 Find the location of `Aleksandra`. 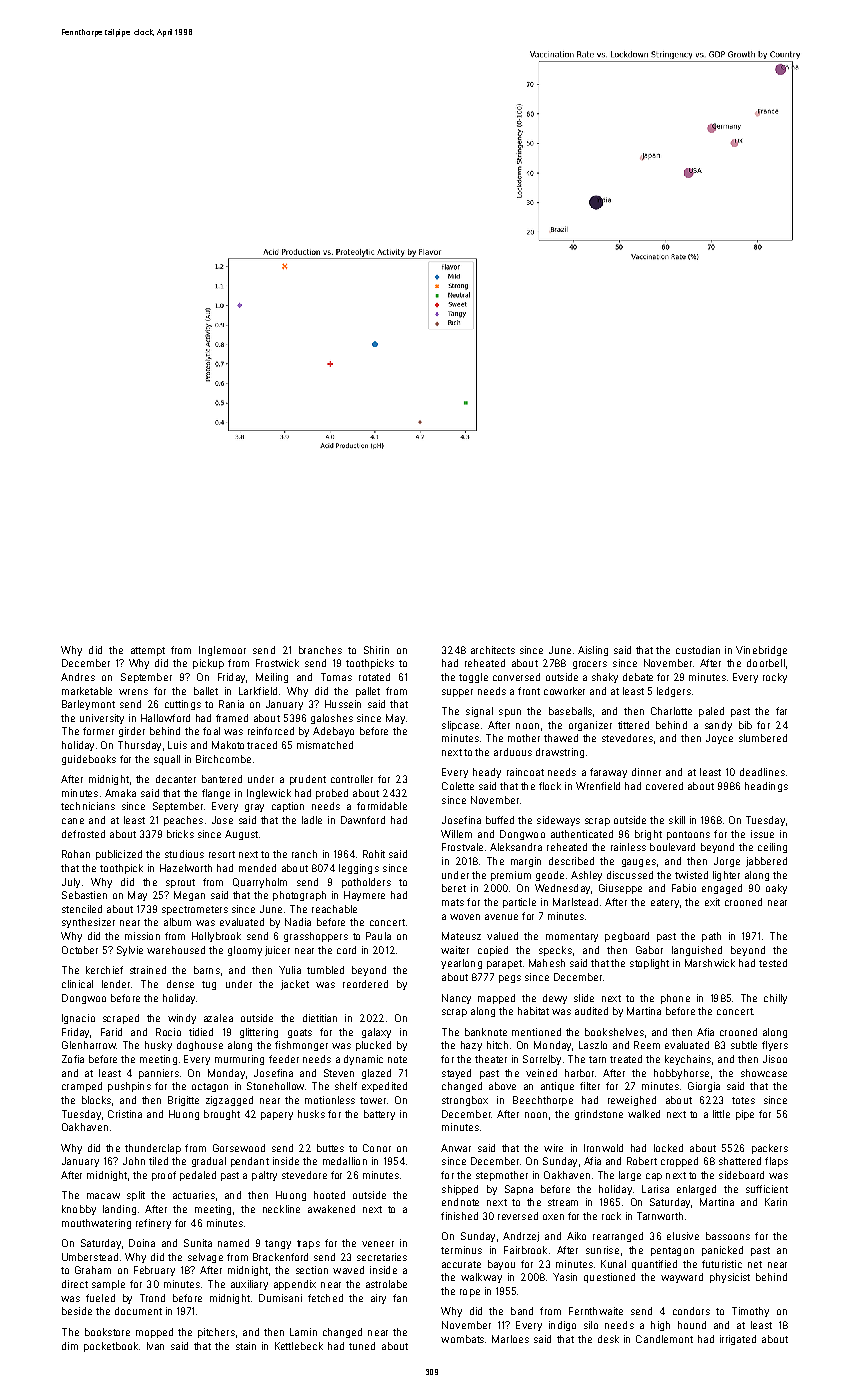

Aleksandra is located at coordinates (516, 847).
